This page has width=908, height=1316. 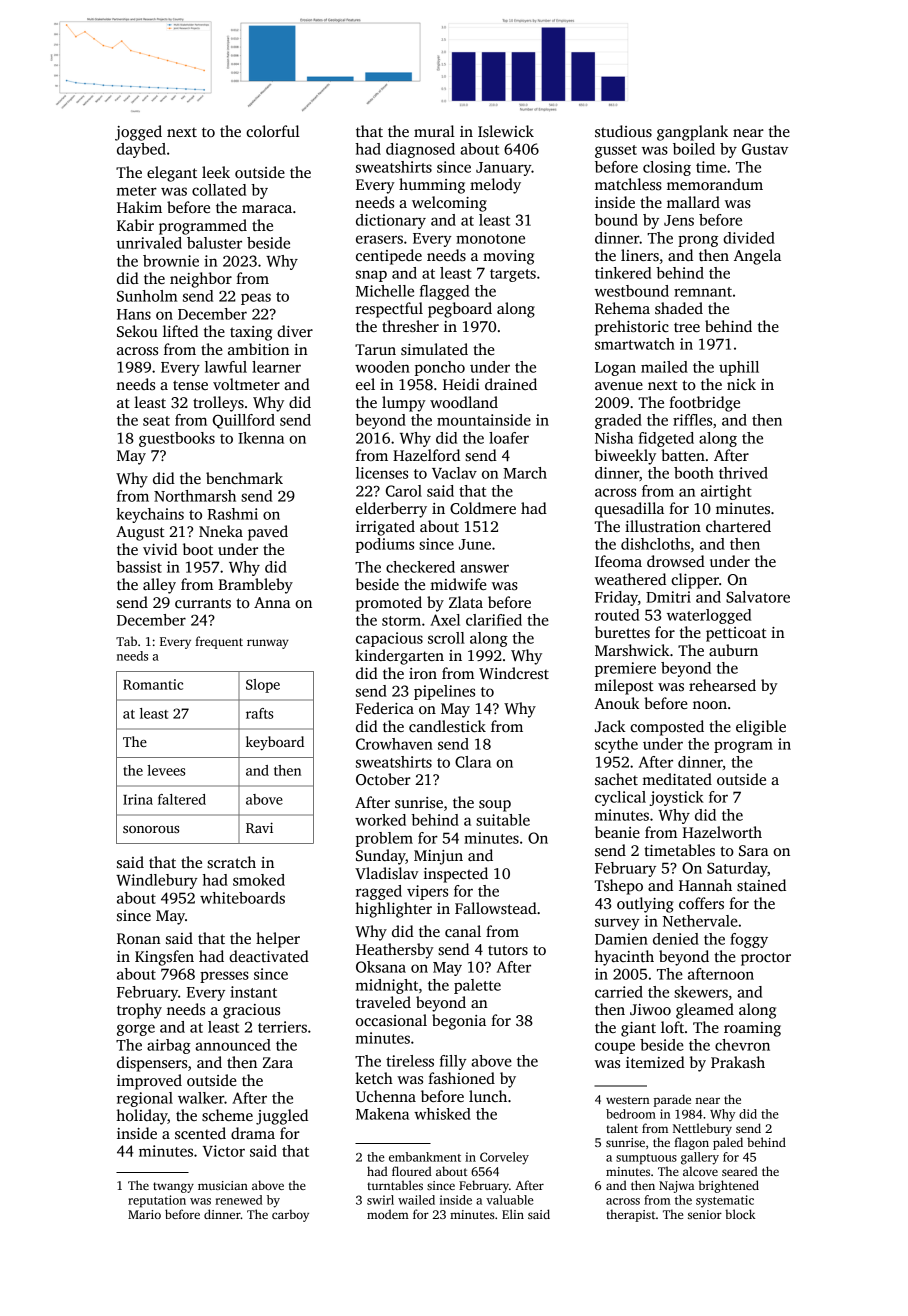 I want to click on Ravi, so click(x=259, y=827).
